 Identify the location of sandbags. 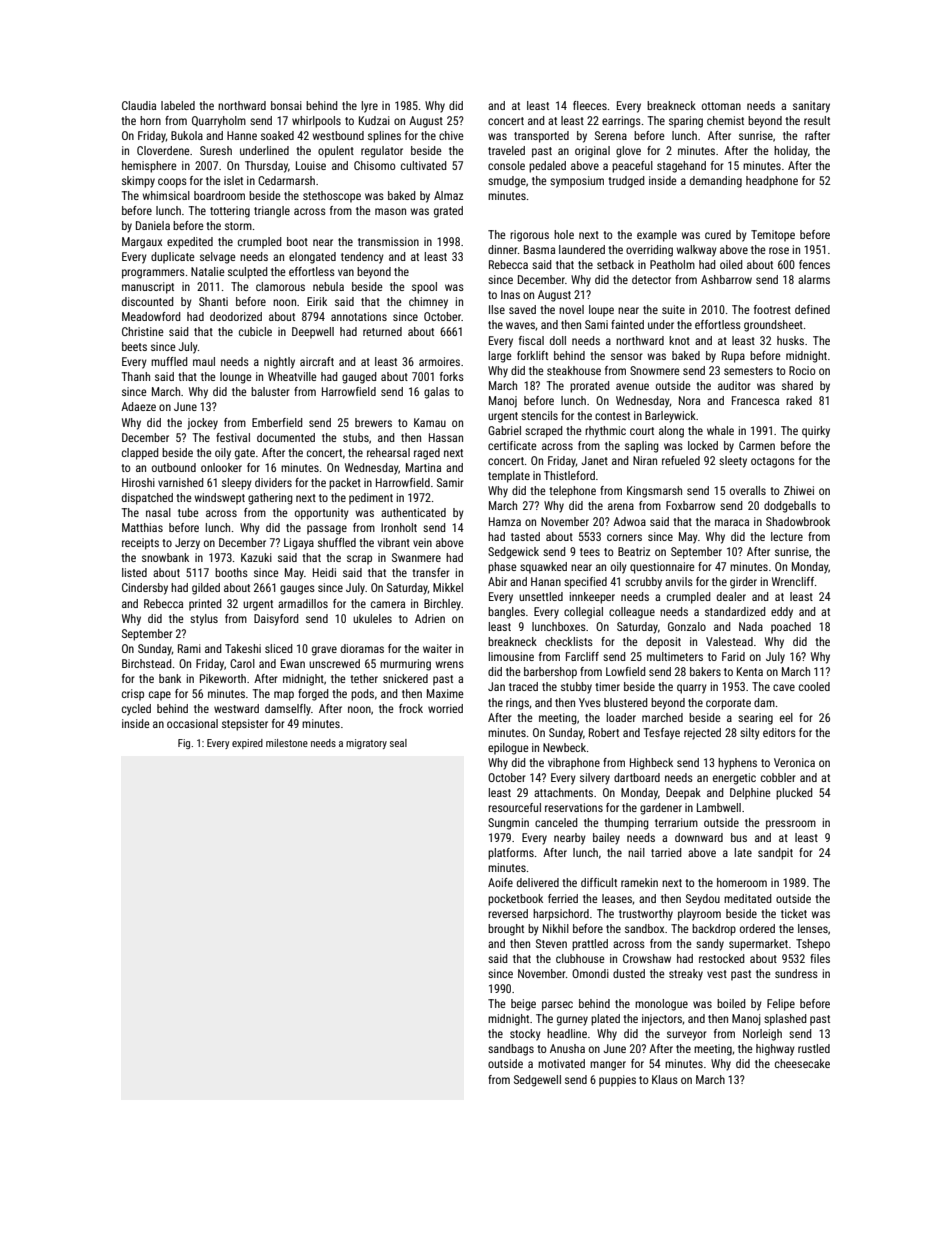
(511, 1050).
